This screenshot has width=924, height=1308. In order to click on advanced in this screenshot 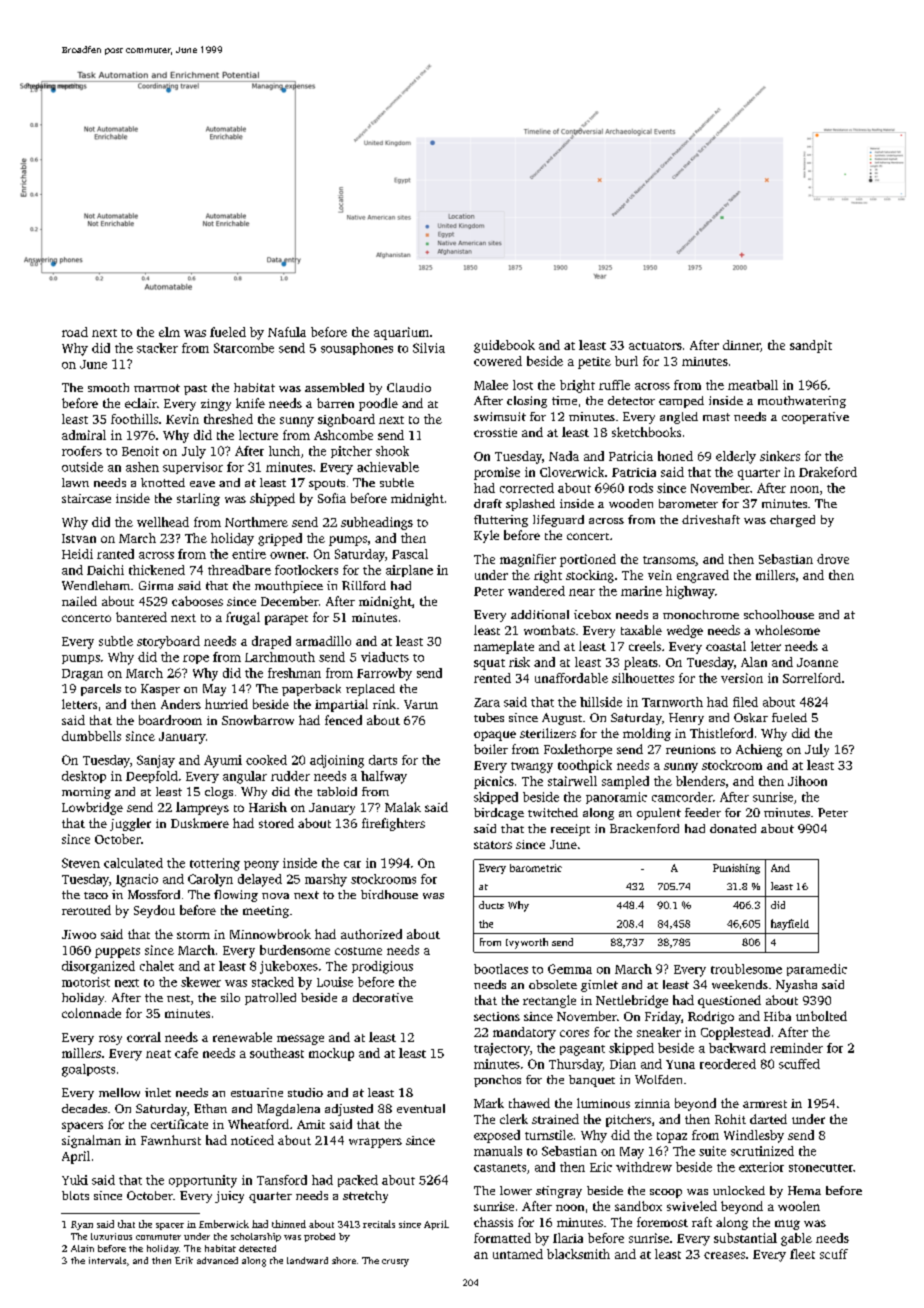, I will do `click(217, 1260)`.
